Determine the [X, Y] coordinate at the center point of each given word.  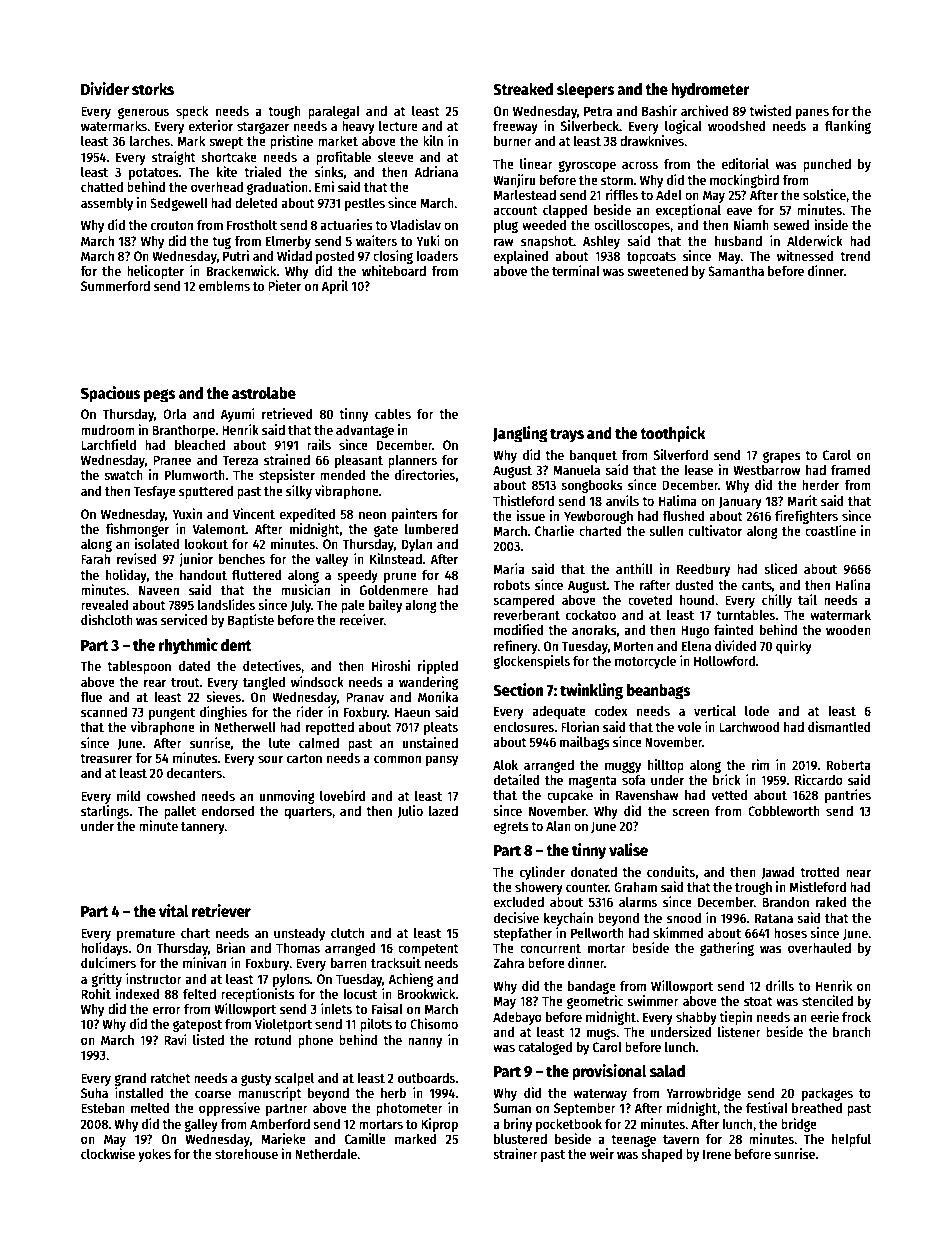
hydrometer [710, 91]
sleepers [586, 91]
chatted [102, 186]
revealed [104, 605]
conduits [671, 871]
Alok [505, 765]
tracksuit [396, 962]
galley [201, 1125]
